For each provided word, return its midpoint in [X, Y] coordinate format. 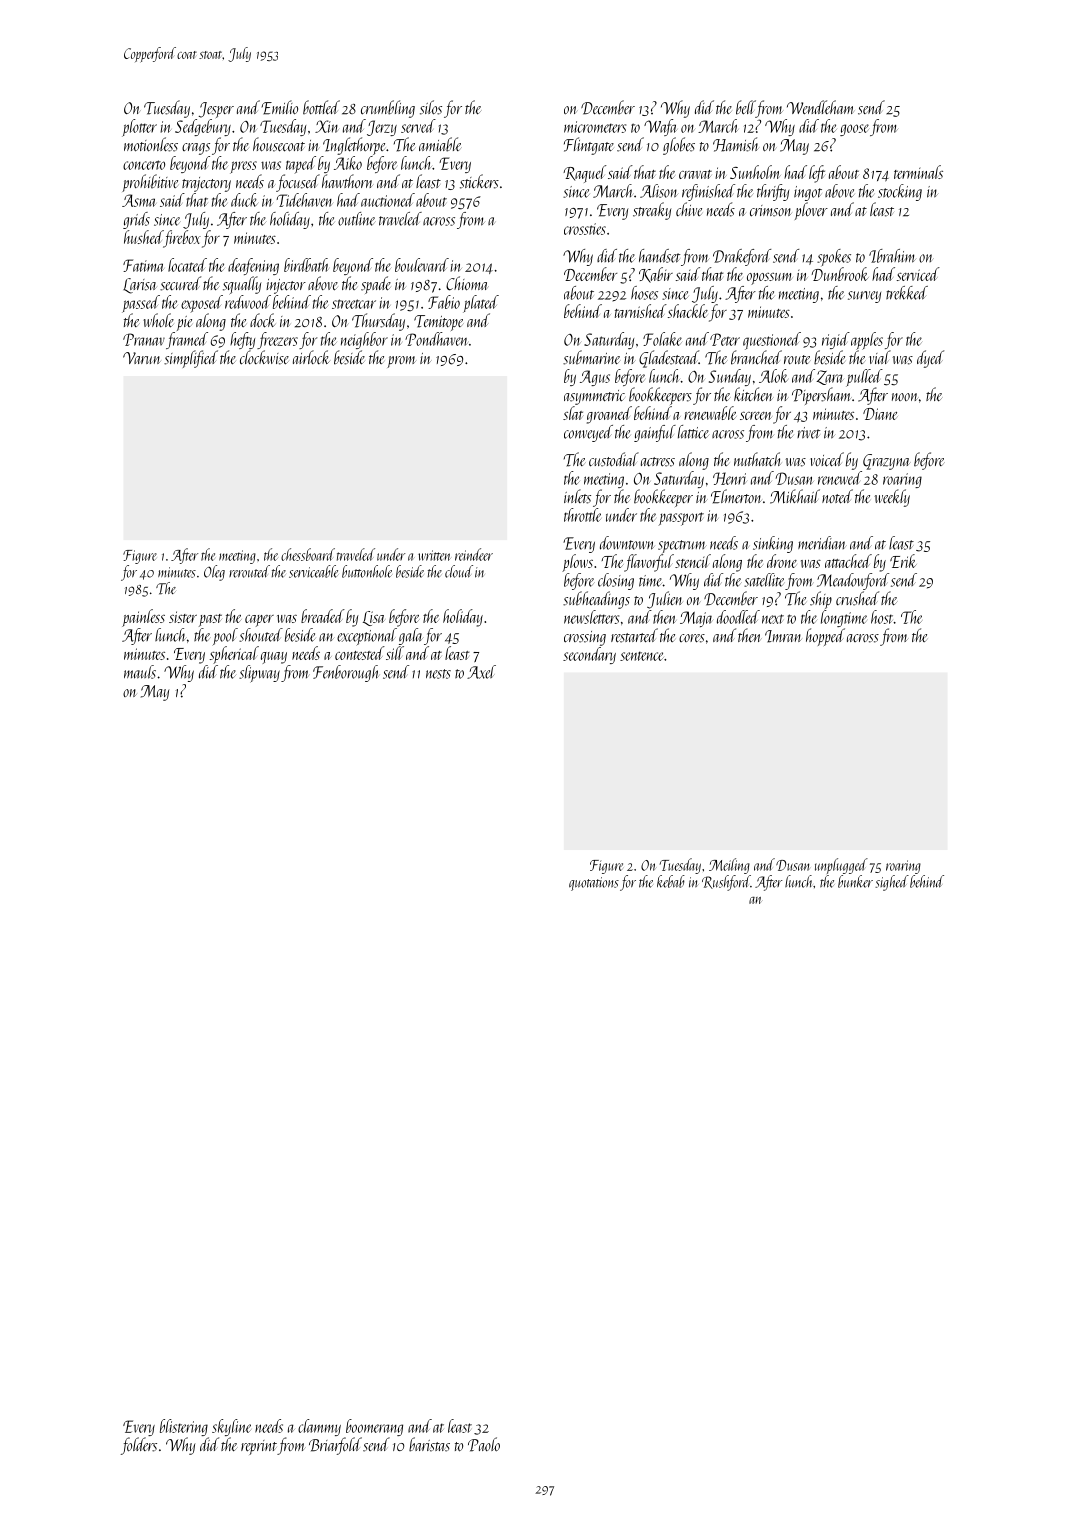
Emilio [280, 107]
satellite [764, 580]
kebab [671, 881]
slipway [259, 674]
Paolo [484, 1444]
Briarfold [335, 1446]
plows [577, 563]
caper [259, 621]
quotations [594, 884]
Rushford [726, 883]
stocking [900, 192]
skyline [231, 1427]
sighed [892, 883]
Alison [659, 191]
